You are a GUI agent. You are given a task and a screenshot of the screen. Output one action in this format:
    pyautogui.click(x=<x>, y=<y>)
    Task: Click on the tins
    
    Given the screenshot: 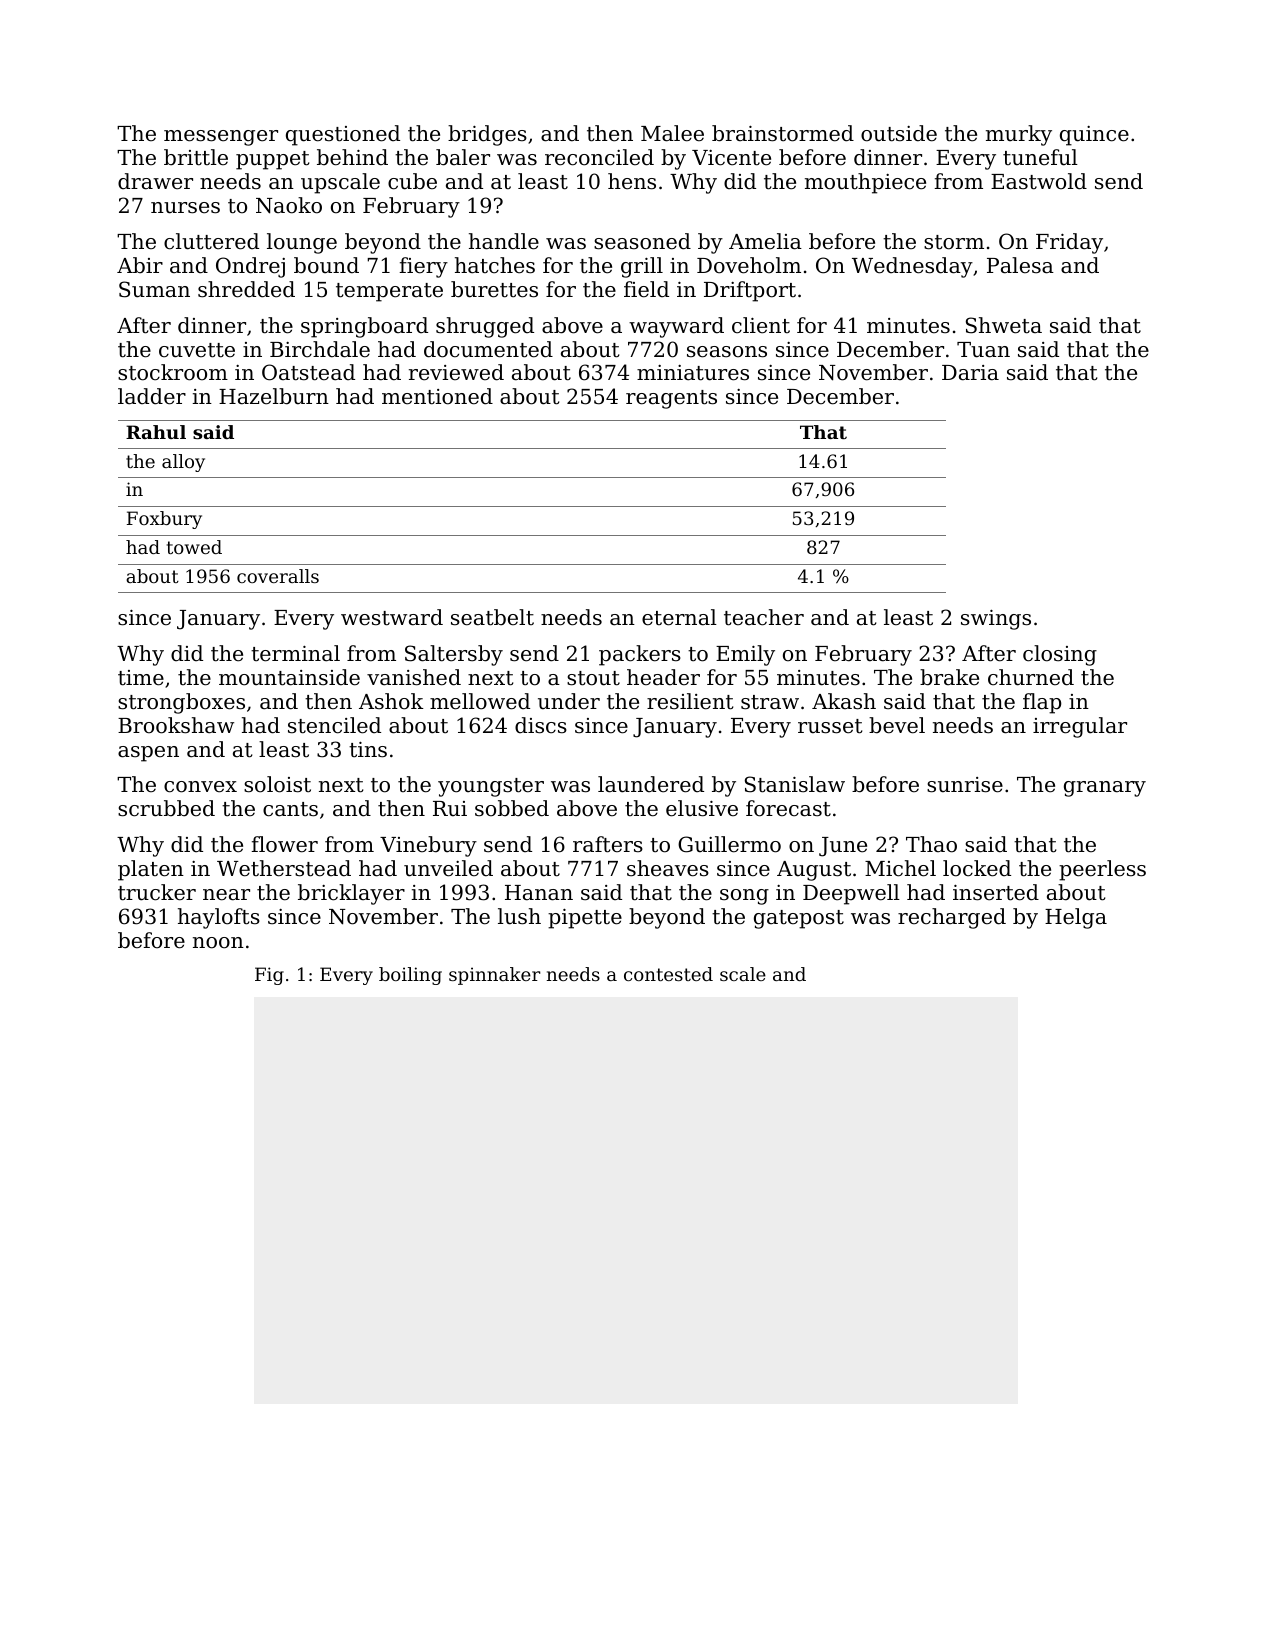 What is the action you would take?
    pyautogui.click(x=368, y=750)
